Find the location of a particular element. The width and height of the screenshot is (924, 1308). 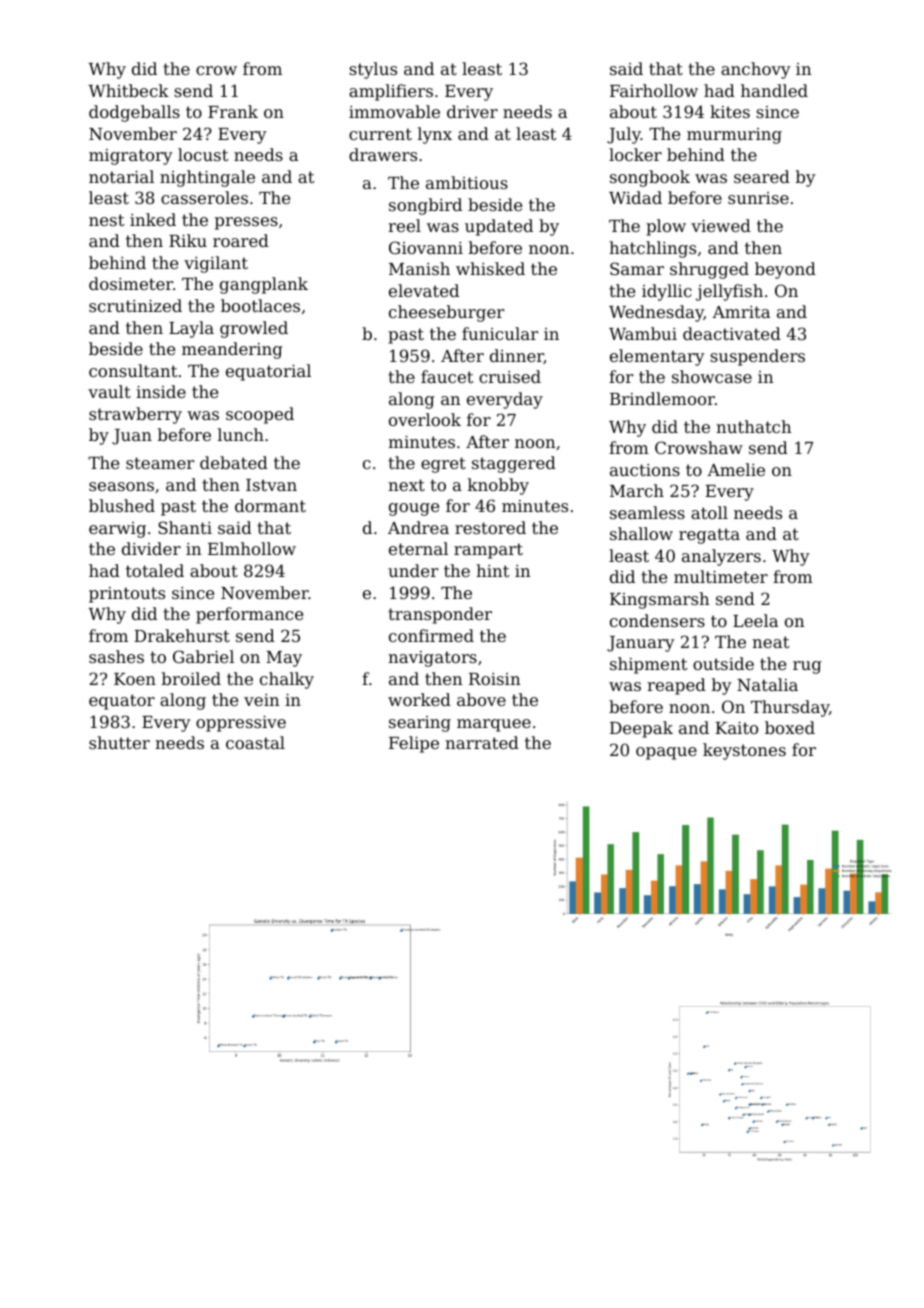

earwig is located at coordinates (117, 530).
